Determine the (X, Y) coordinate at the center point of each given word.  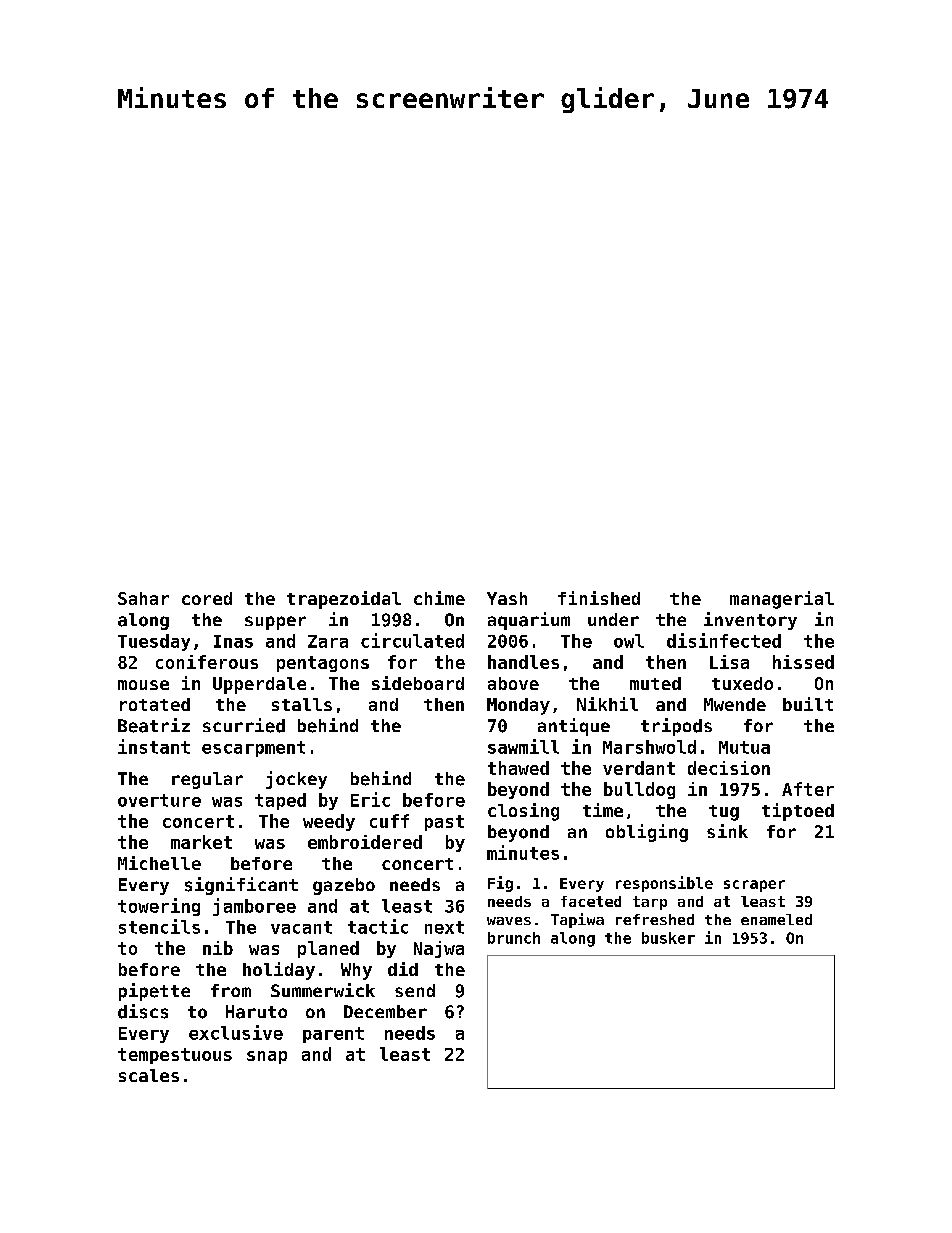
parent (333, 1035)
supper (275, 623)
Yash (507, 598)
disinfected (724, 640)
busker (668, 938)
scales (149, 1075)
